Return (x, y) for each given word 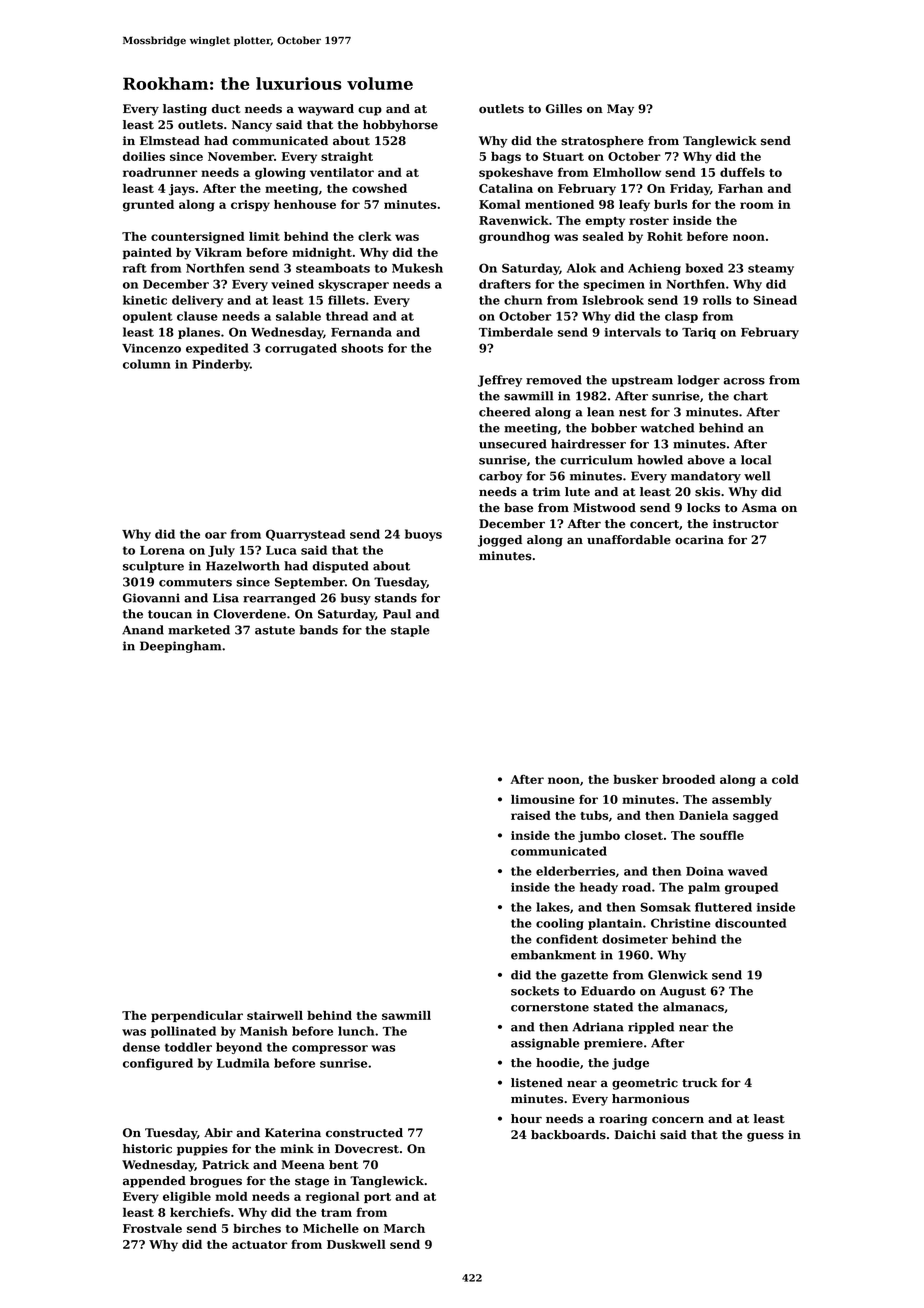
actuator (260, 1245)
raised (531, 815)
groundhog (514, 238)
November (241, 156)
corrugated (301, 349)
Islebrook (613, 300)
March (404, 1228)
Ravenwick (514, 220)
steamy (771, 269)
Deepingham (180, 647)
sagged (755, 817)
